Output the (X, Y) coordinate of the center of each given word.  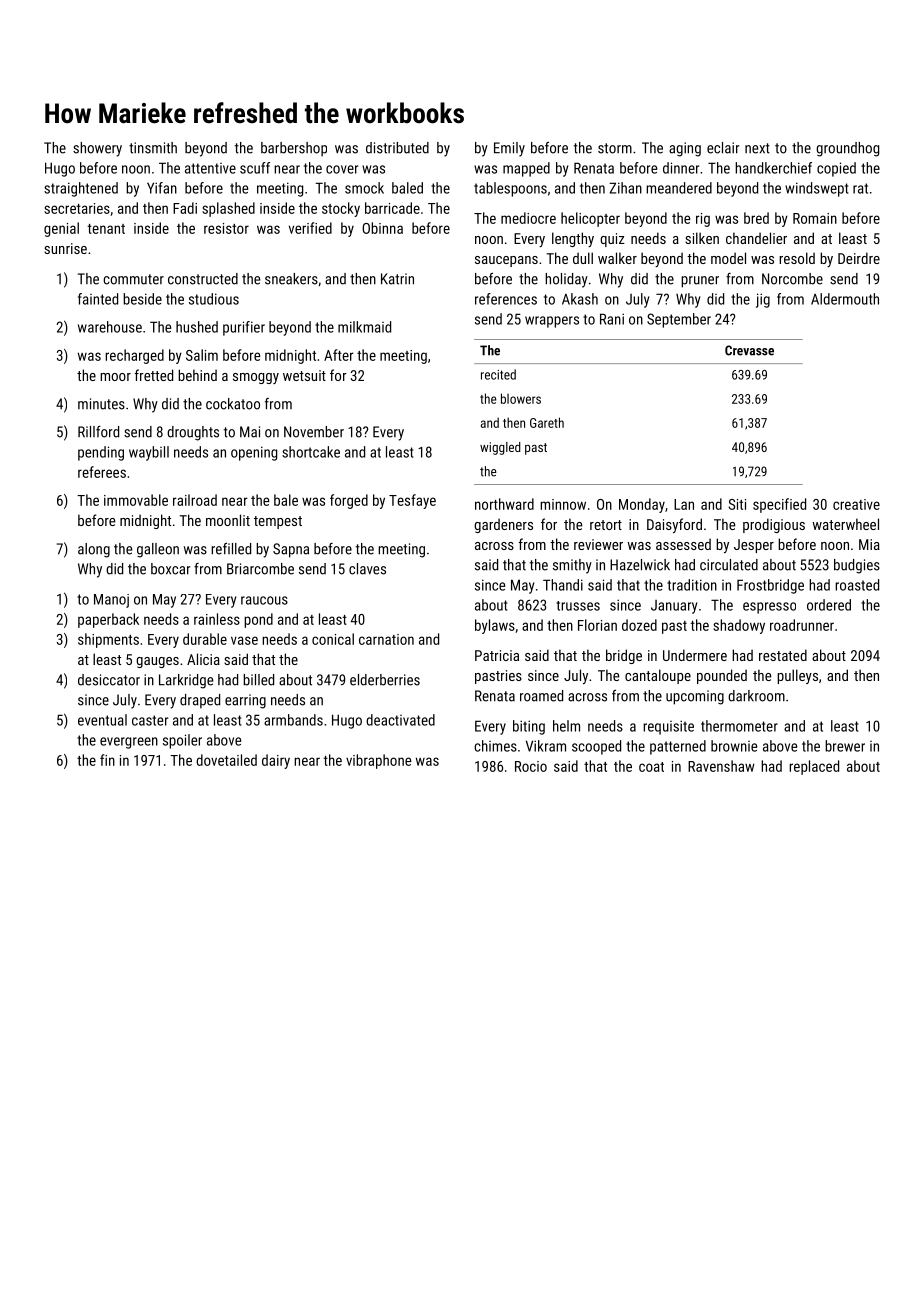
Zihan (625, 188)
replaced (814, 767)
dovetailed (226, 760)
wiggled (500, 448)
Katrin (397, 279)
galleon (158, 550)
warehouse (110, 327)
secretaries (77, 208)
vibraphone (378, 761)
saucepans (506, 261)
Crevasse (749, 350)
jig (763, 300)
